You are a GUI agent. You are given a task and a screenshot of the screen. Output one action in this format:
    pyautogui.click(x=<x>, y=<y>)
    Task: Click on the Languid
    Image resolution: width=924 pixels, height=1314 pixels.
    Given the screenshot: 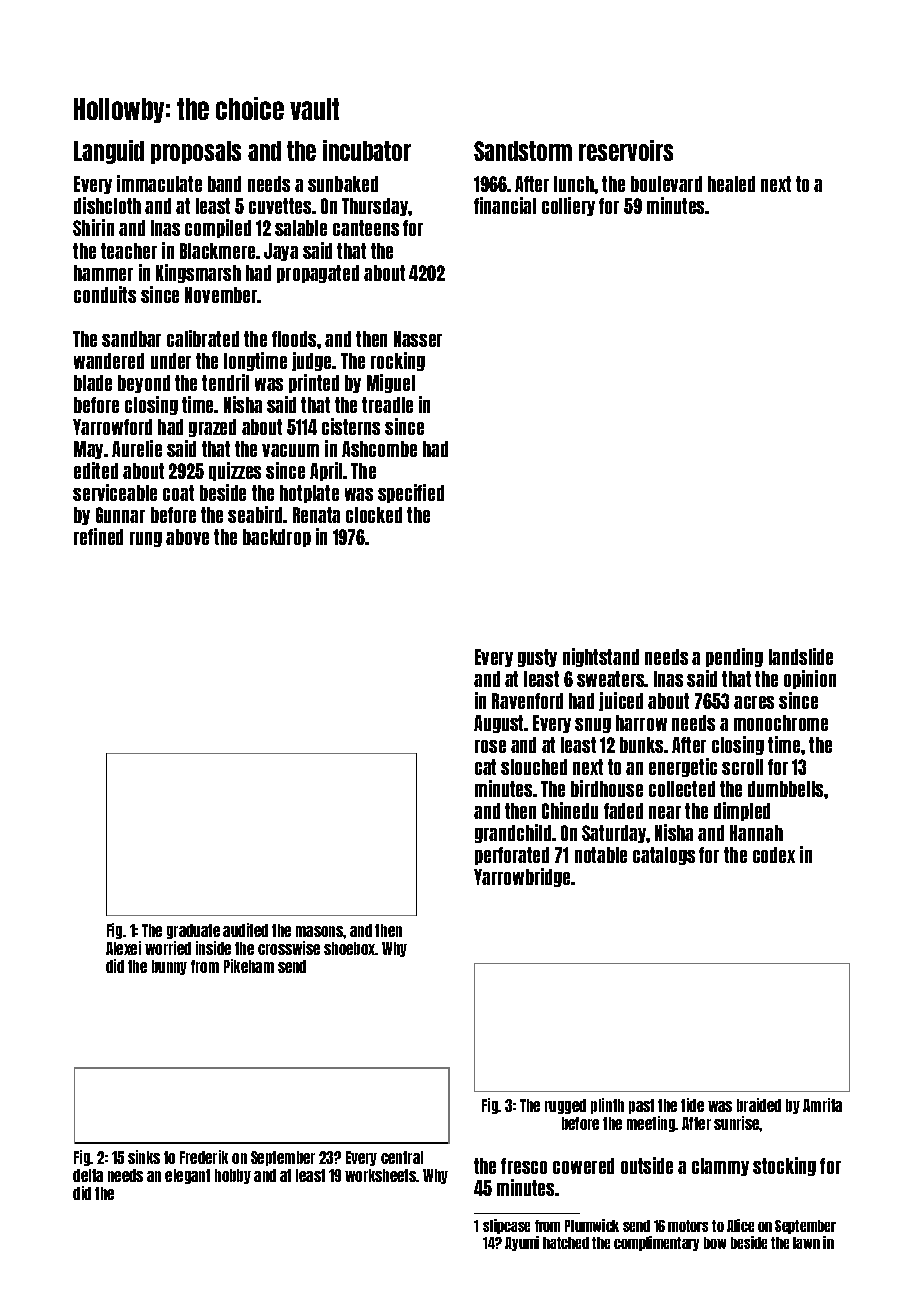 What is the action you would take?
    pyautogui.click(x=109, y=152)
